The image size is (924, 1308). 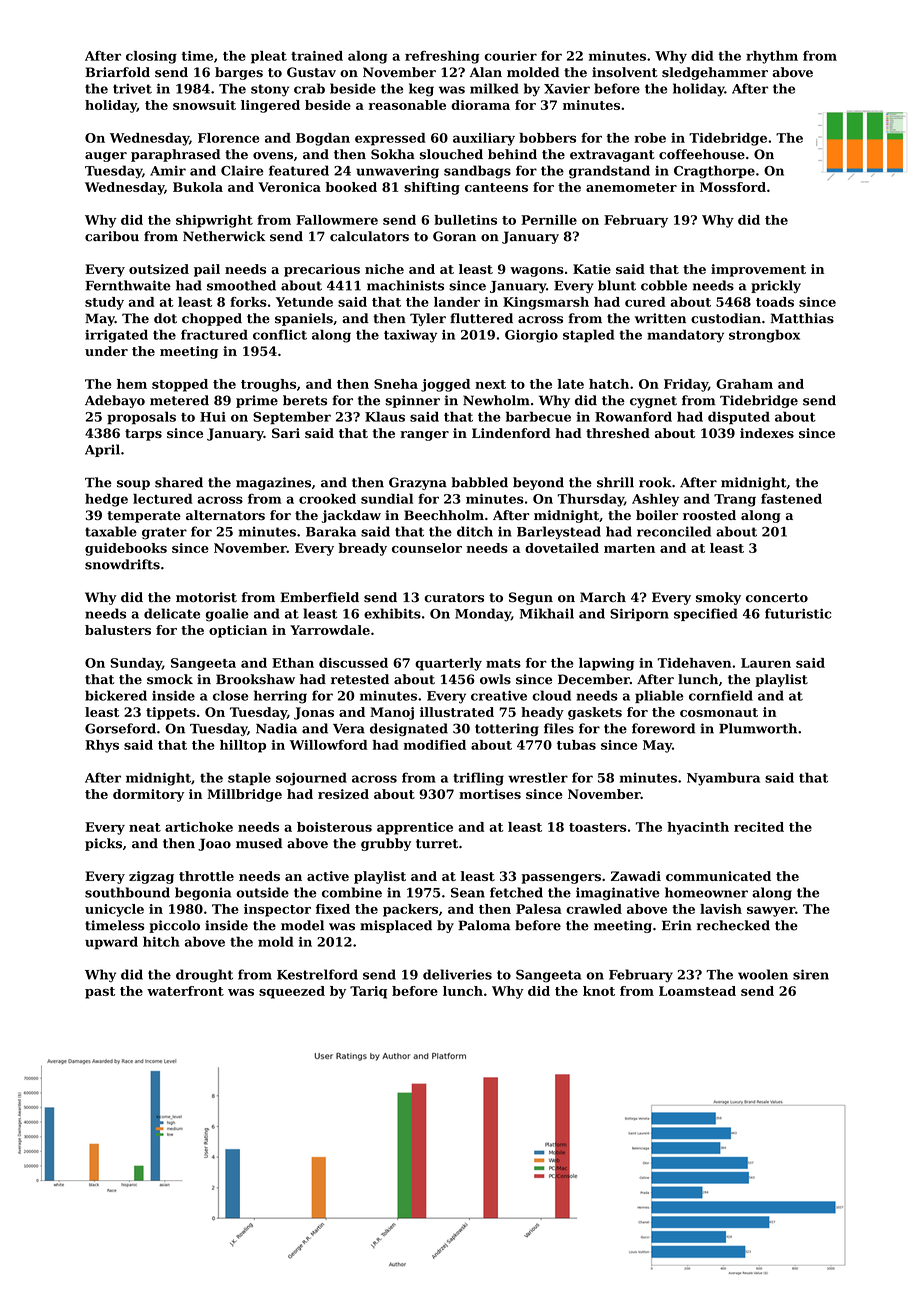 What do you see at coordinates (185, 991) in the page?
I see `waterfront` at bounding box center [185, 991].
